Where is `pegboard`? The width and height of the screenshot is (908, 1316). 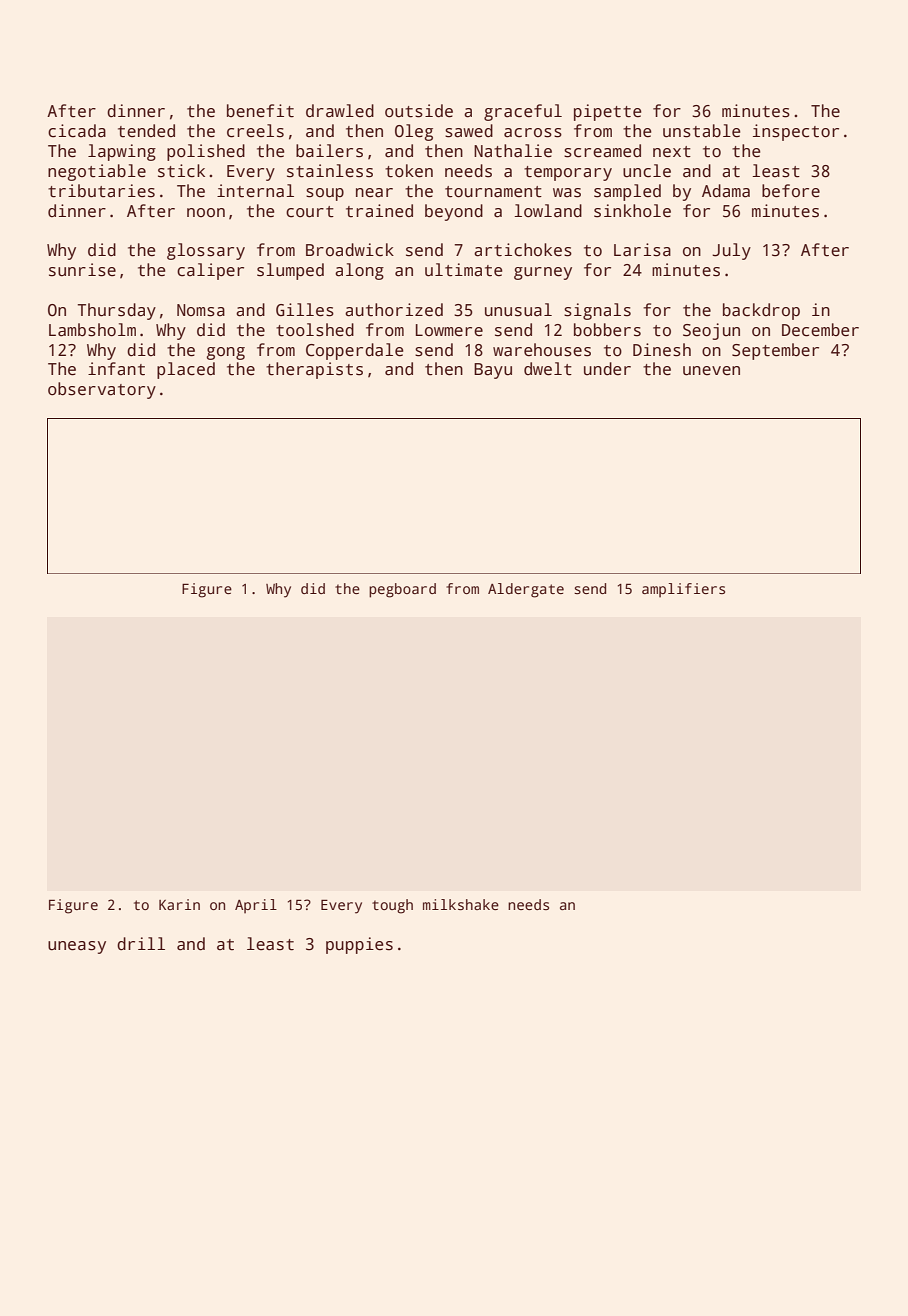 pegboard is located at coordinates (402, 590).
